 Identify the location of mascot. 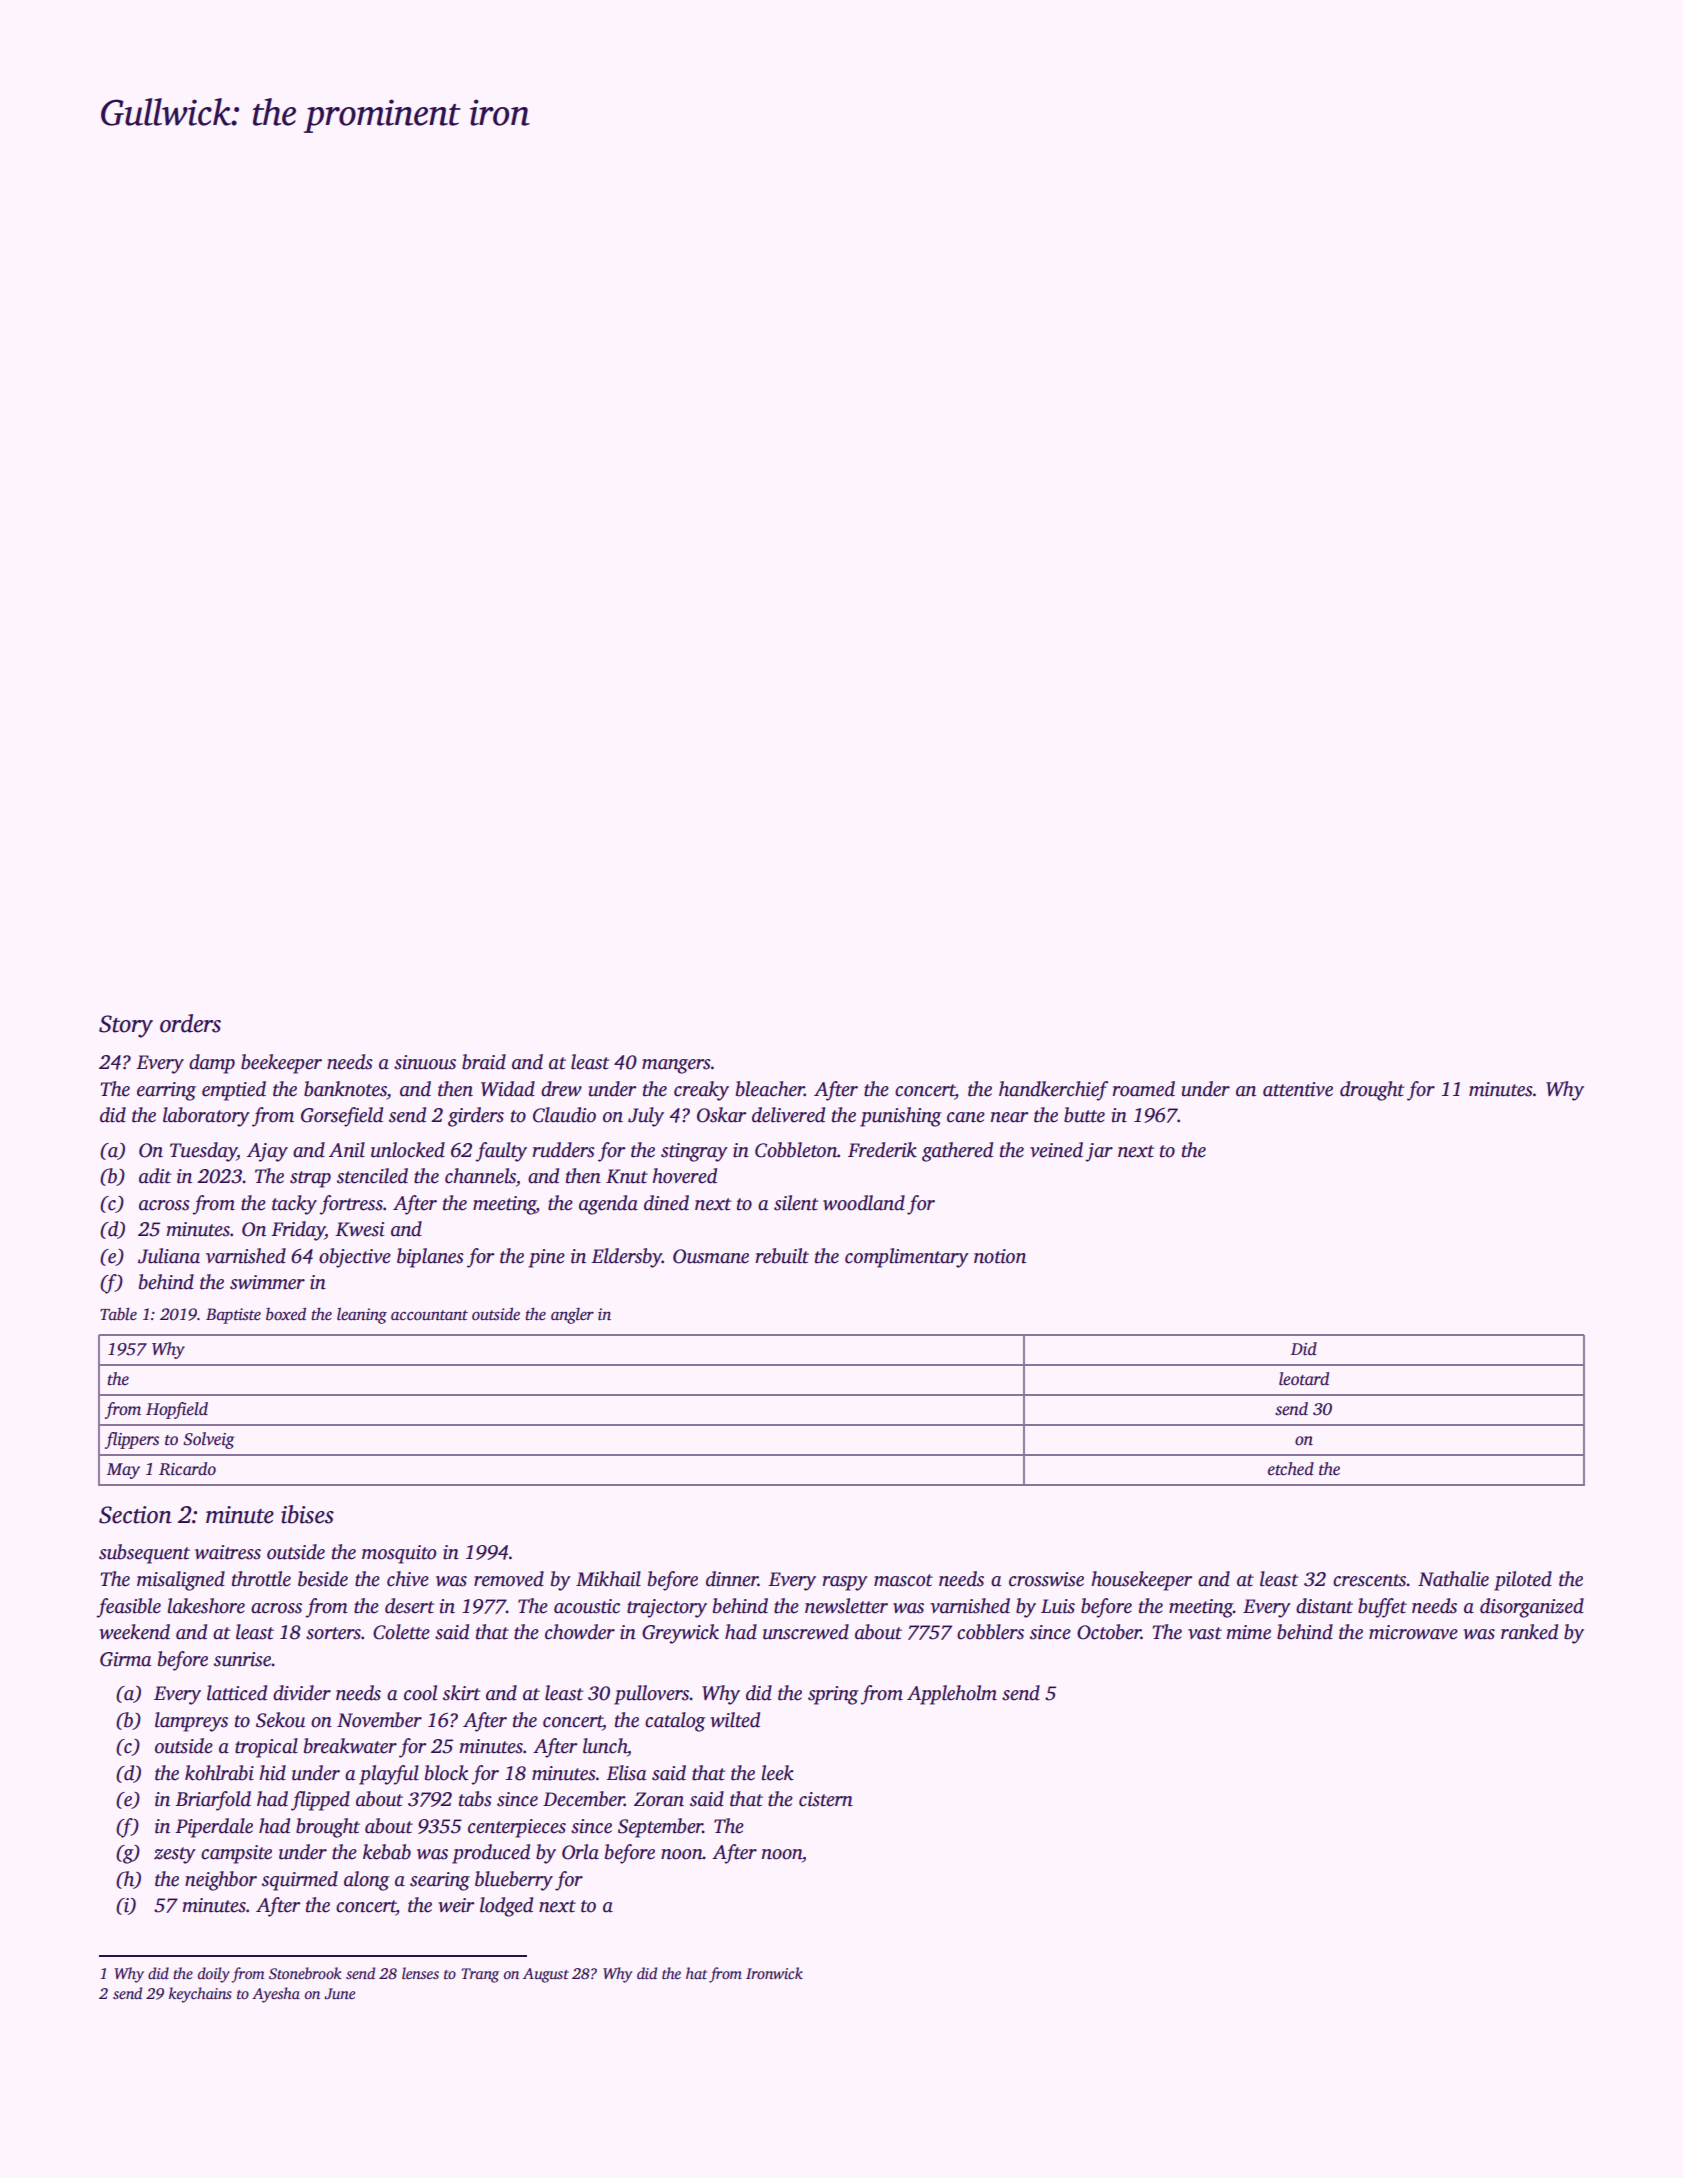
(903, 1580).
